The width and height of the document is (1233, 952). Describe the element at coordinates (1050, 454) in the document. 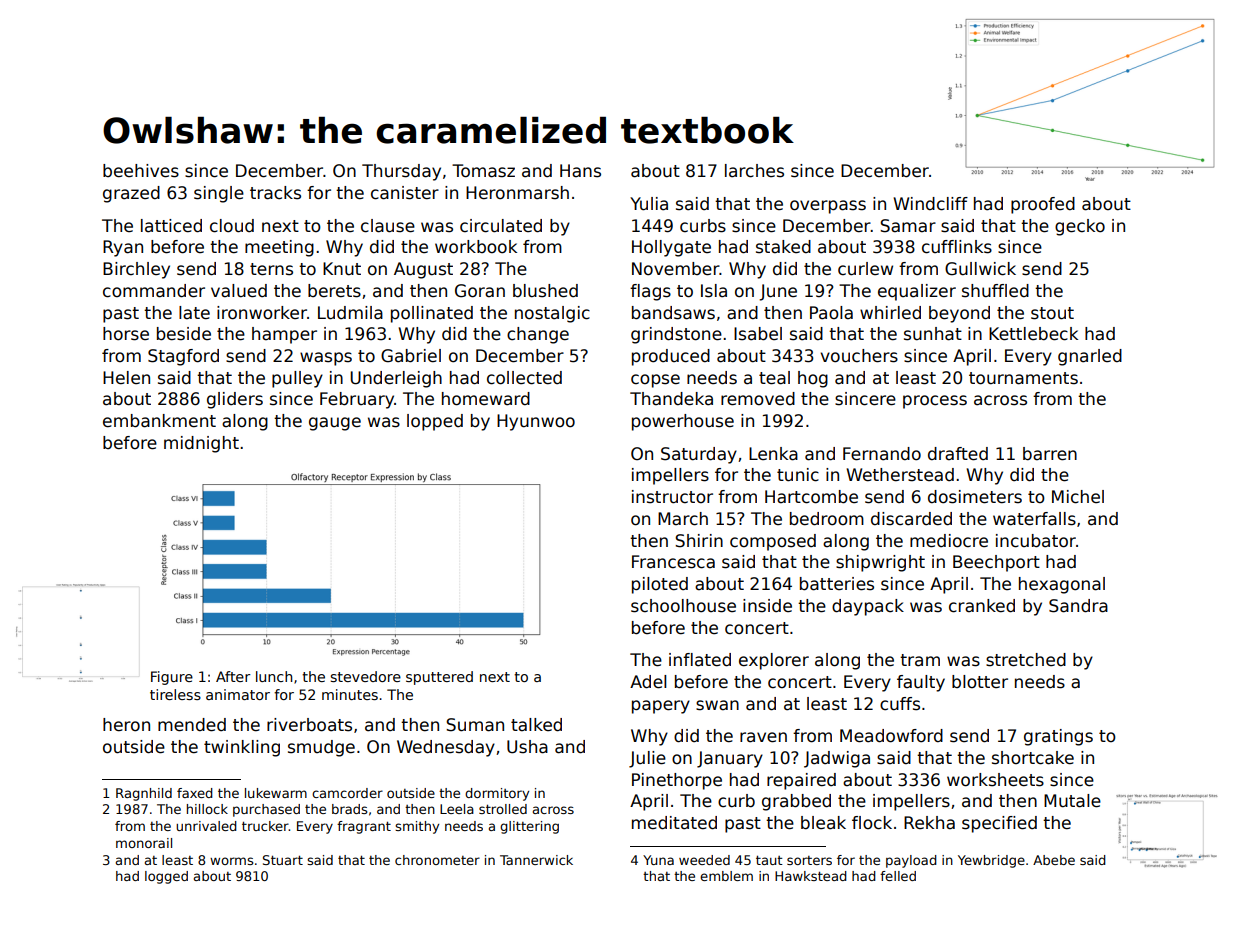

I see `barren` at that location.
